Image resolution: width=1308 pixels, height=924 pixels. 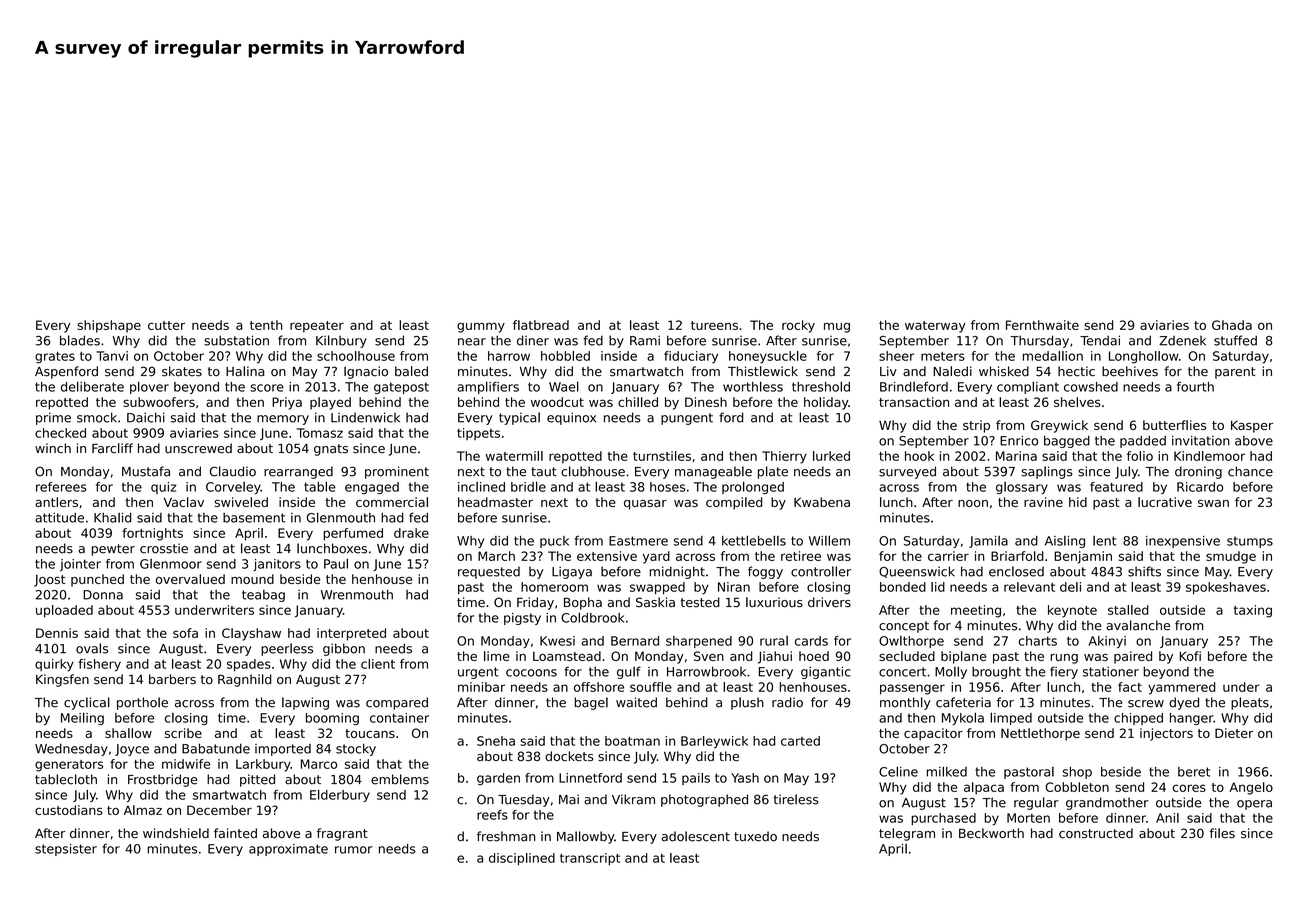 I want to click on shelves, so click(x=1077, y=402).
